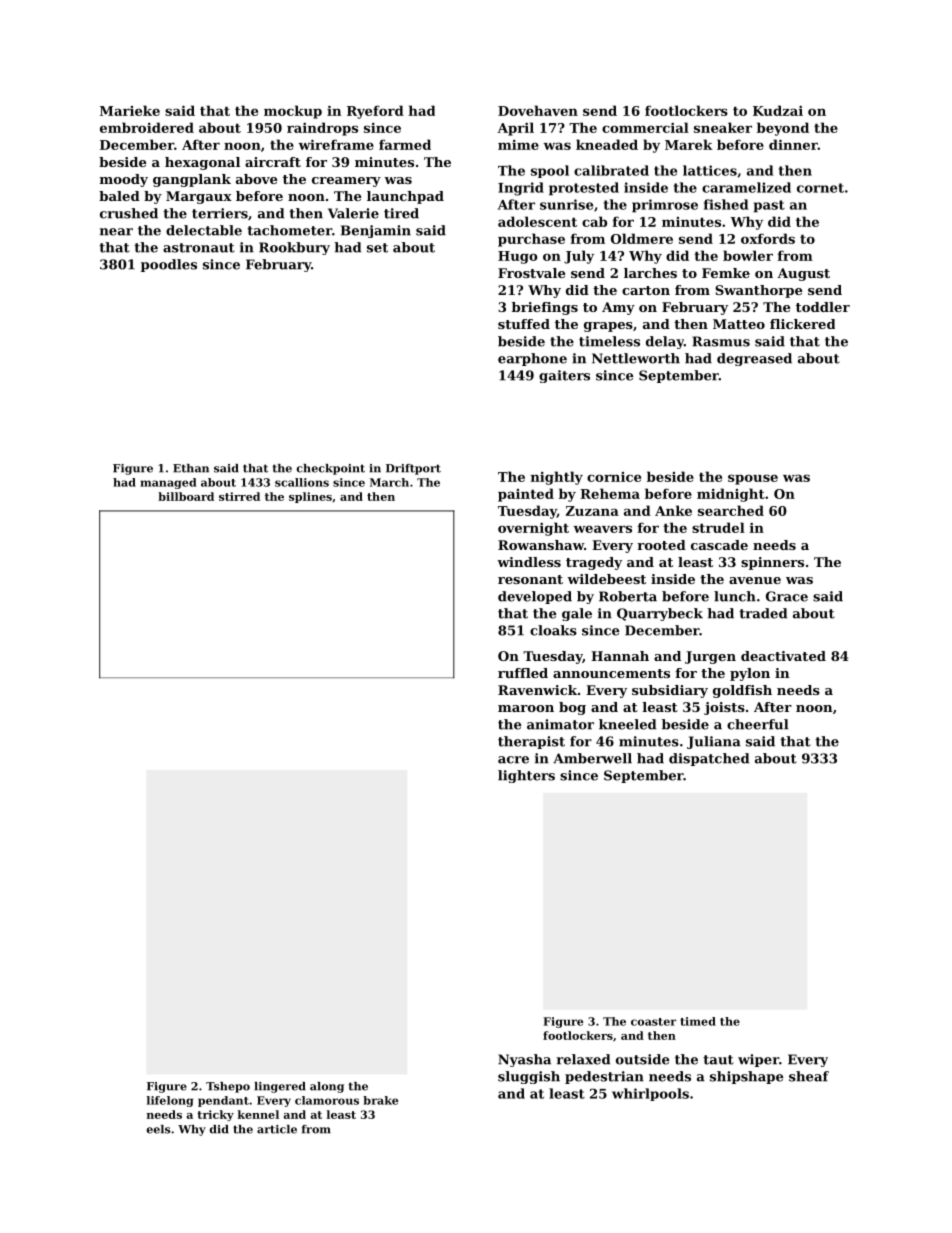 The image size is (952, 1233). What do you see at coordinates (186, 496) in the image?
I see `billboard` at bounding box center [186, 496].
